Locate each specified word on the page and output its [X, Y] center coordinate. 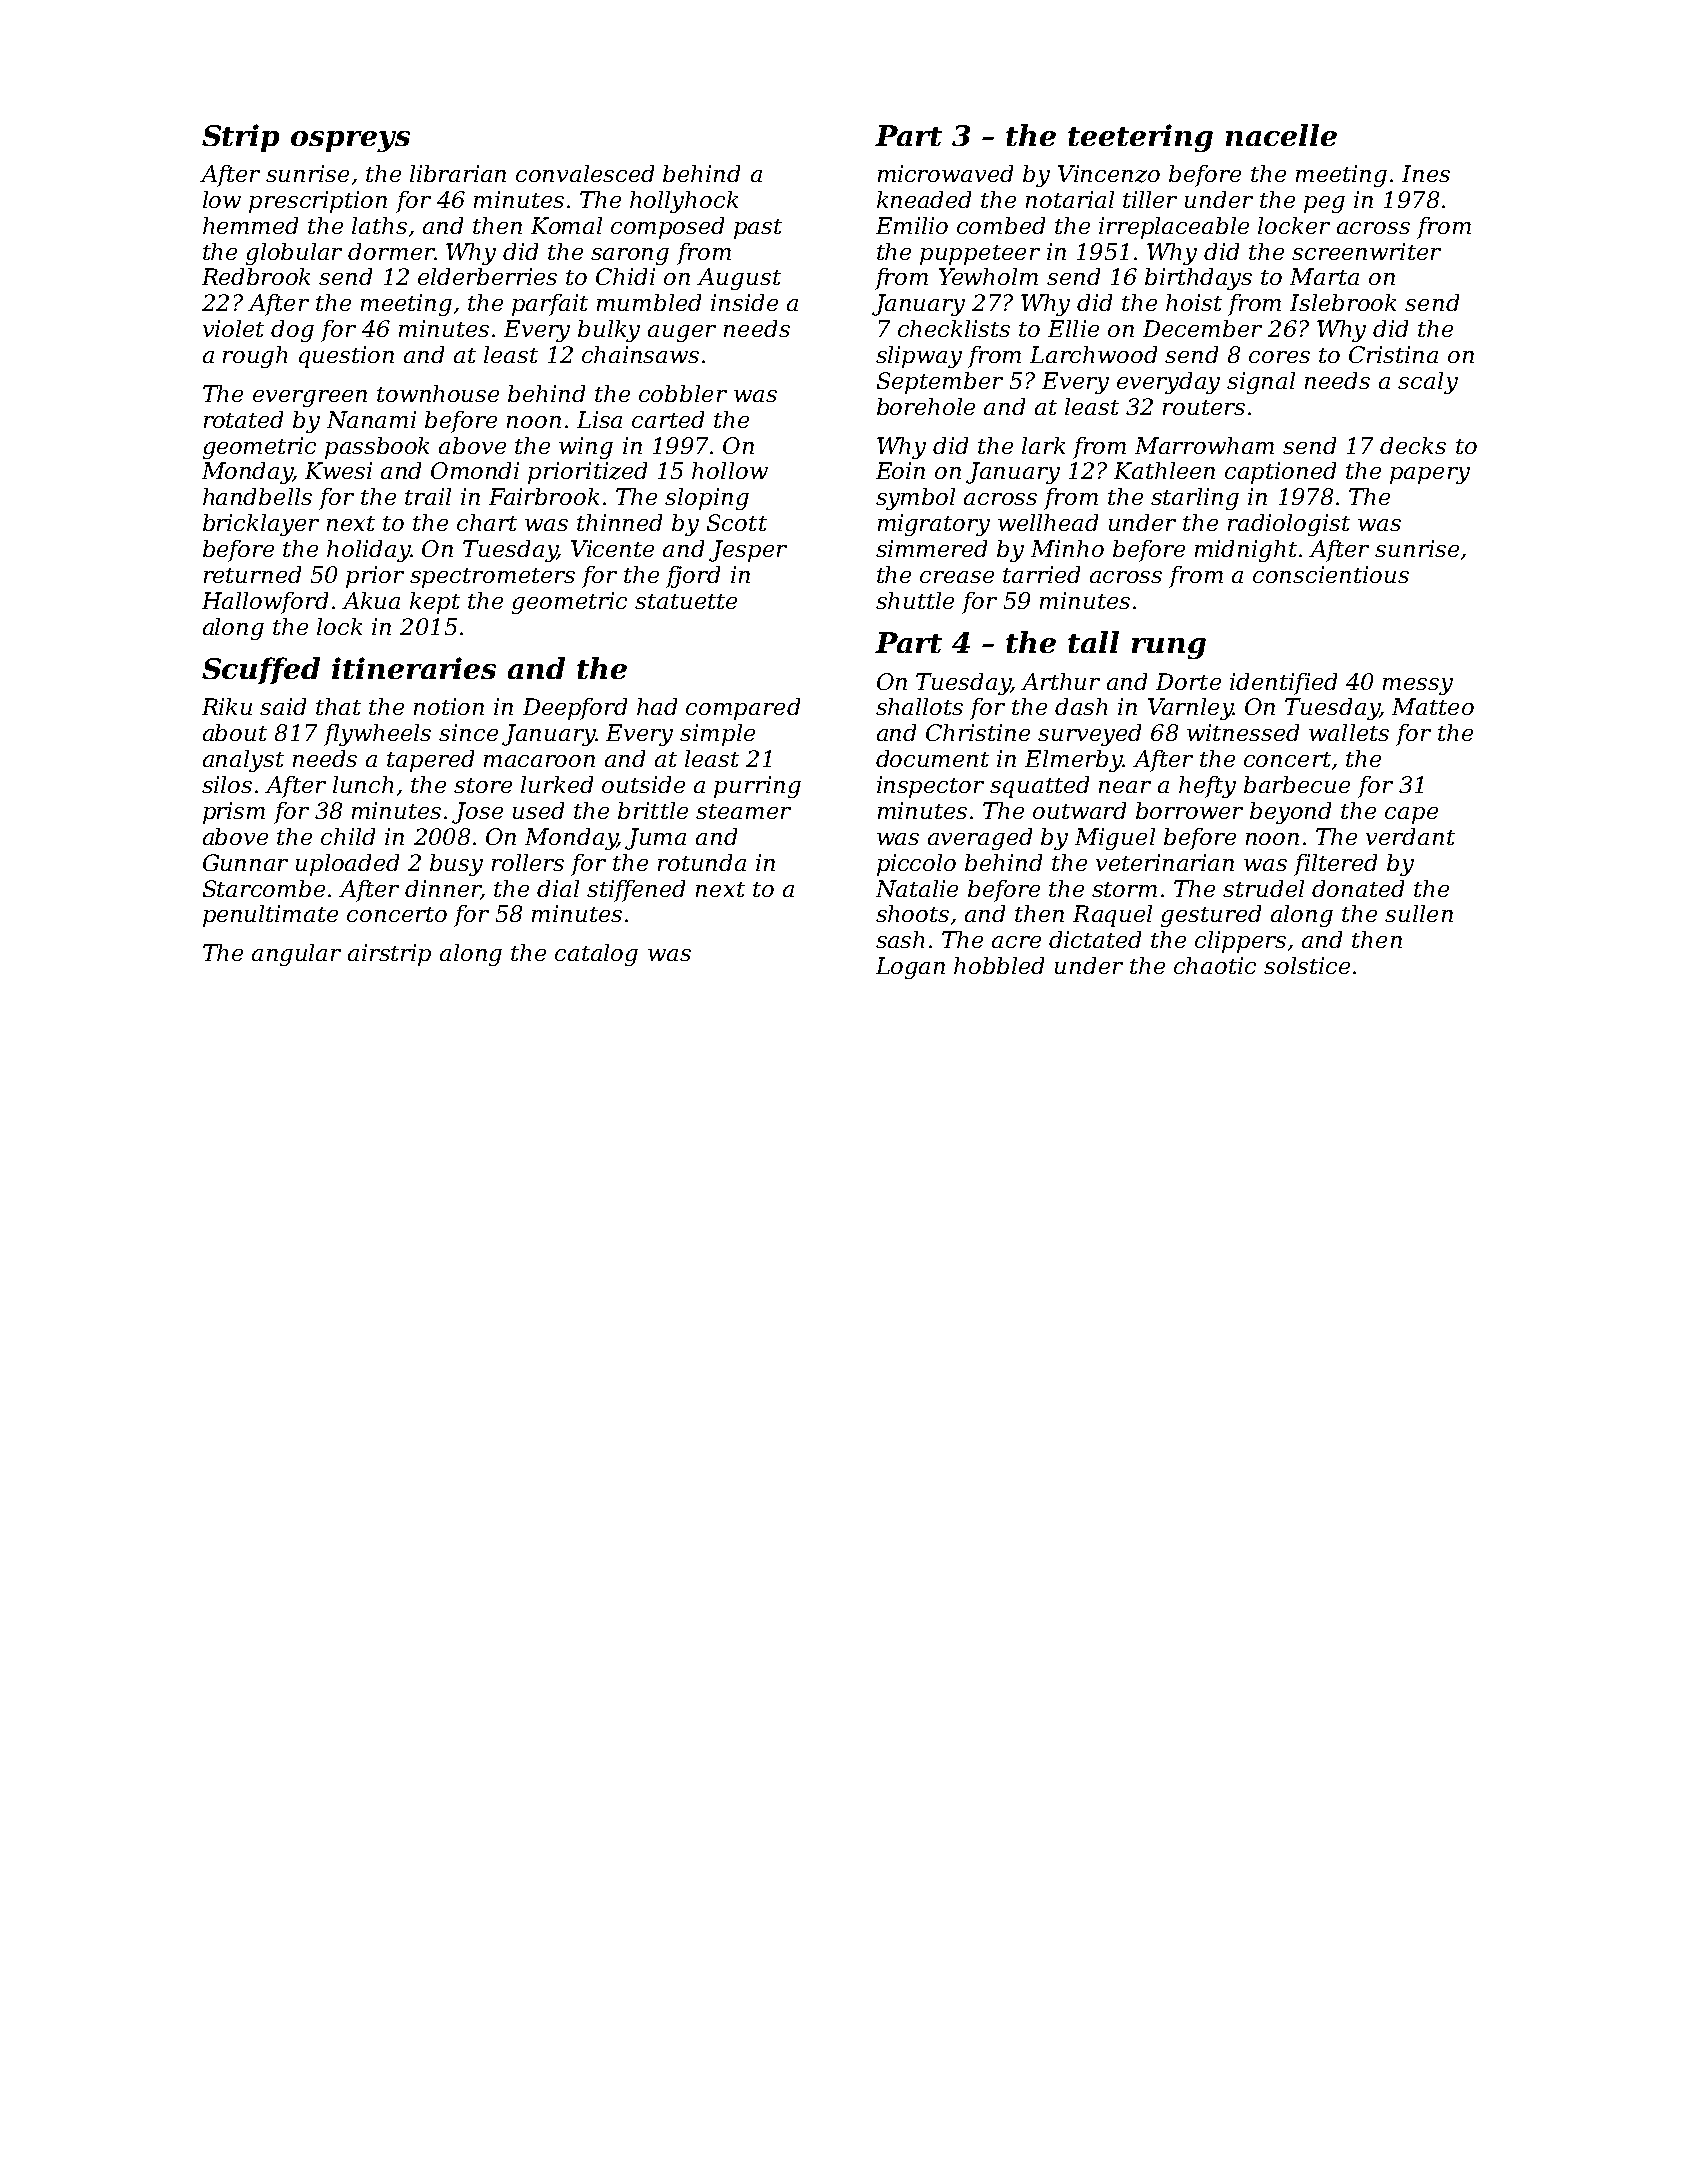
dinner [443, 889]
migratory [934, 525]
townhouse [438, 393]
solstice [1307, 965]
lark [1043, 445]
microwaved [945, 173]
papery [1430, 475]
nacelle [1281, 135]
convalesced [585, 173]
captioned [1280, 473]
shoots [912, 913]
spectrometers [492, 578]
